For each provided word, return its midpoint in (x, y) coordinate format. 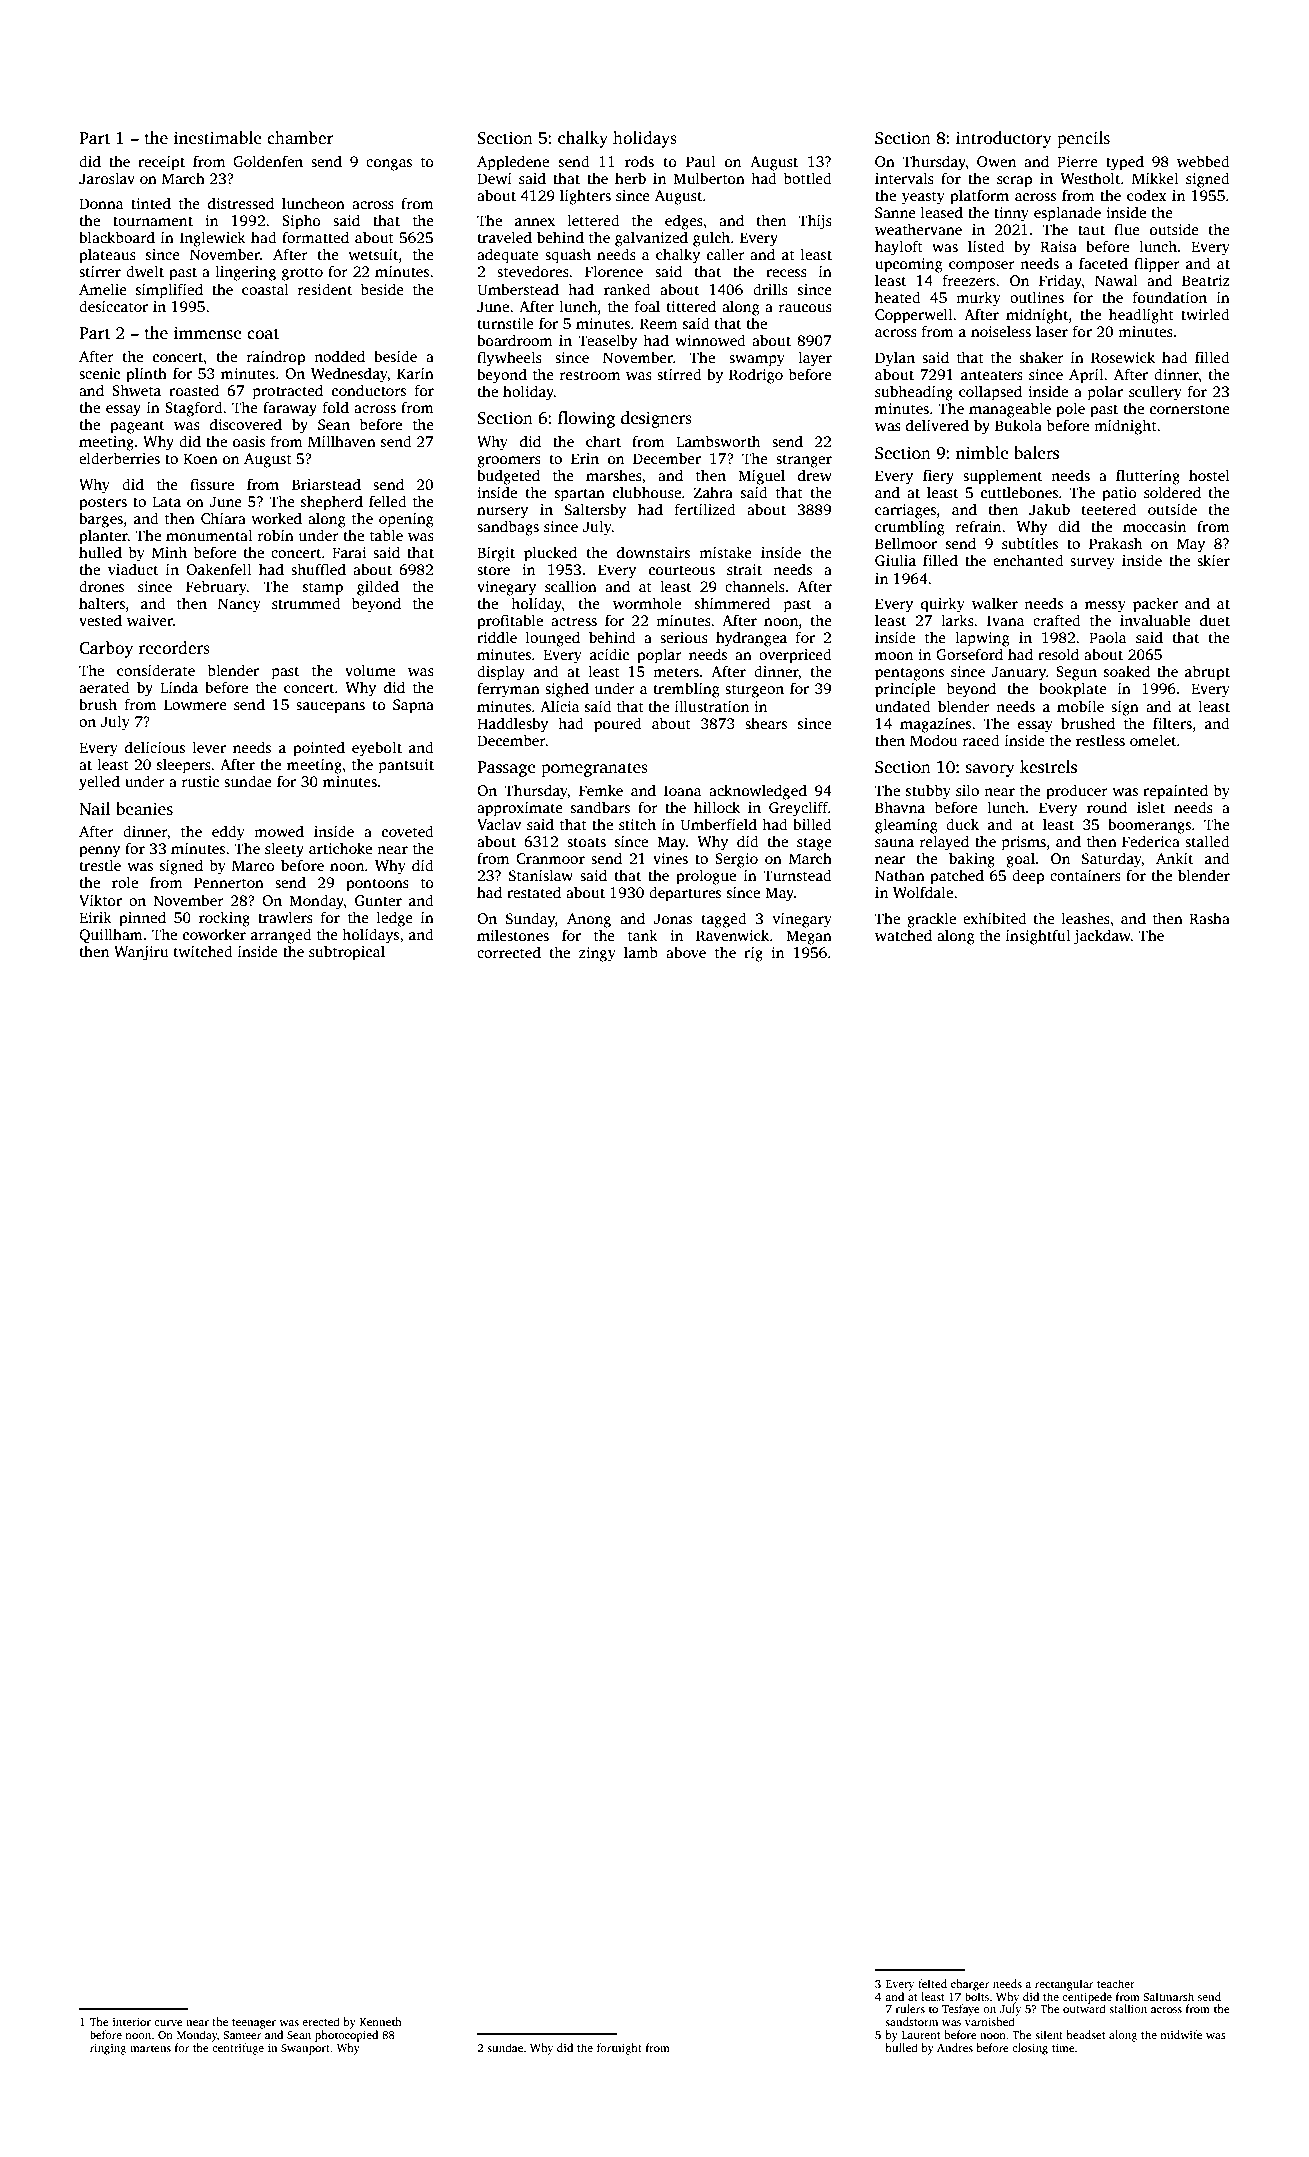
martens (150, 2048)
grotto (302, 274)
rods (639, 161)
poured (618, 725)
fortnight (619, 2049)
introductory (1004, 139)
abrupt (1207, 673)
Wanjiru (141, 953)
